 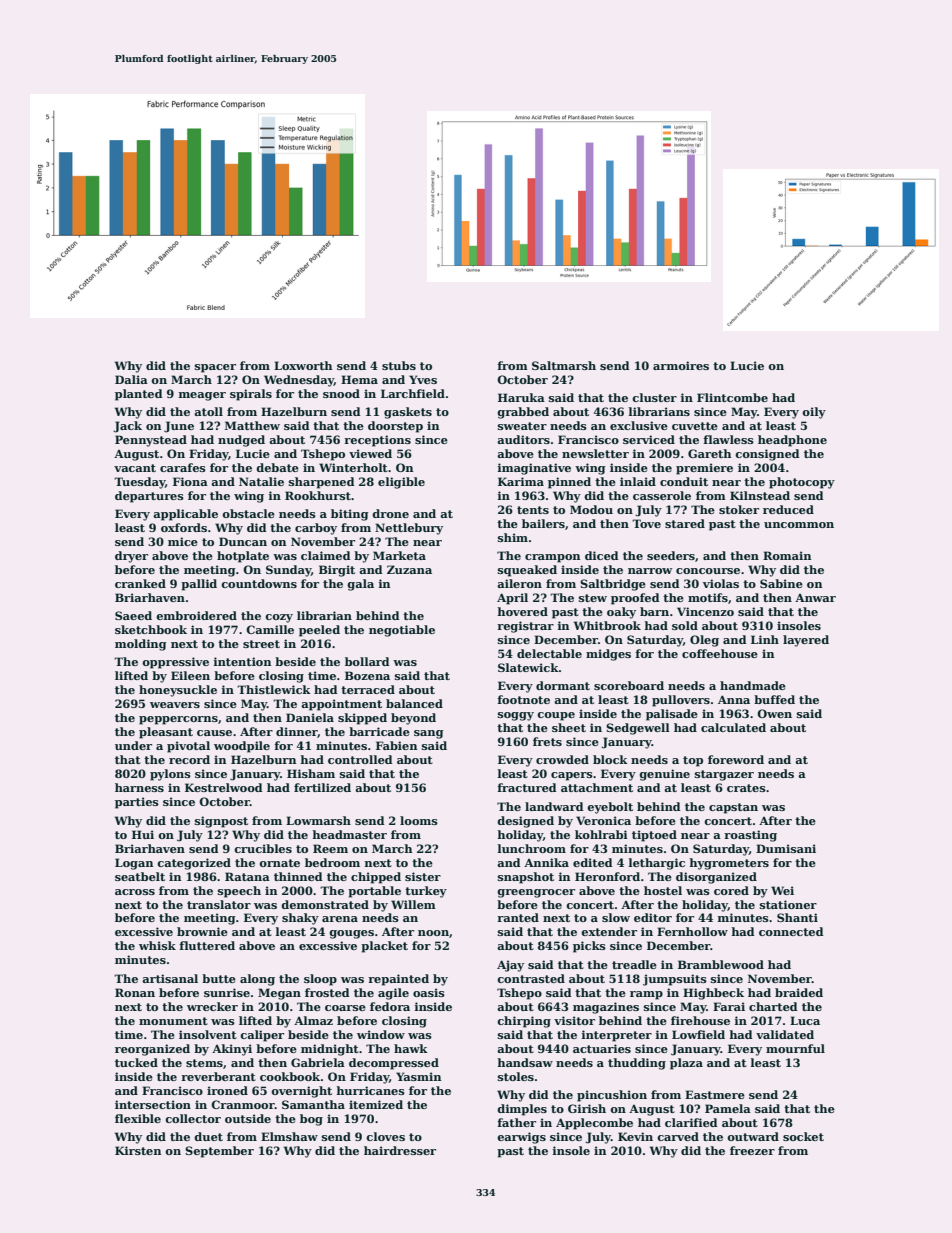 I want to click on fractured, so click(x=527, y=787).
